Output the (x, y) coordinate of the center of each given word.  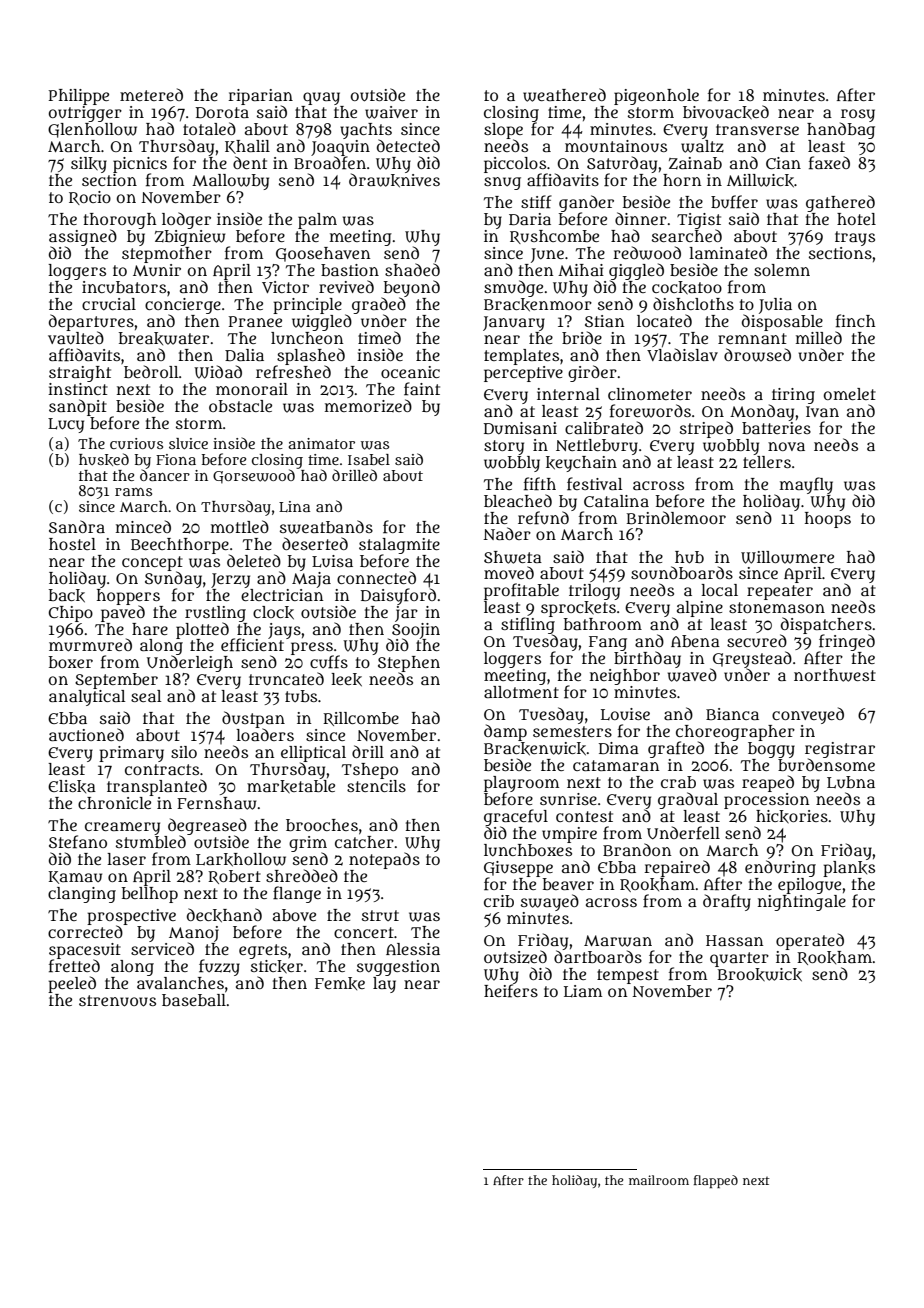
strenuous (117, 1001)
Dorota (222, 112)
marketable (291, 787)
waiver (391, 112)
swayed (550, 902)
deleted (254, 560)
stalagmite (399, 546)
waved (692, 675)
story (504, 447)
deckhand (224, 915)
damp (505, 732)
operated (810, 941)
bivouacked (726, 112)
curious (136, 443)
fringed (847, 642)
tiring (793, 396)
